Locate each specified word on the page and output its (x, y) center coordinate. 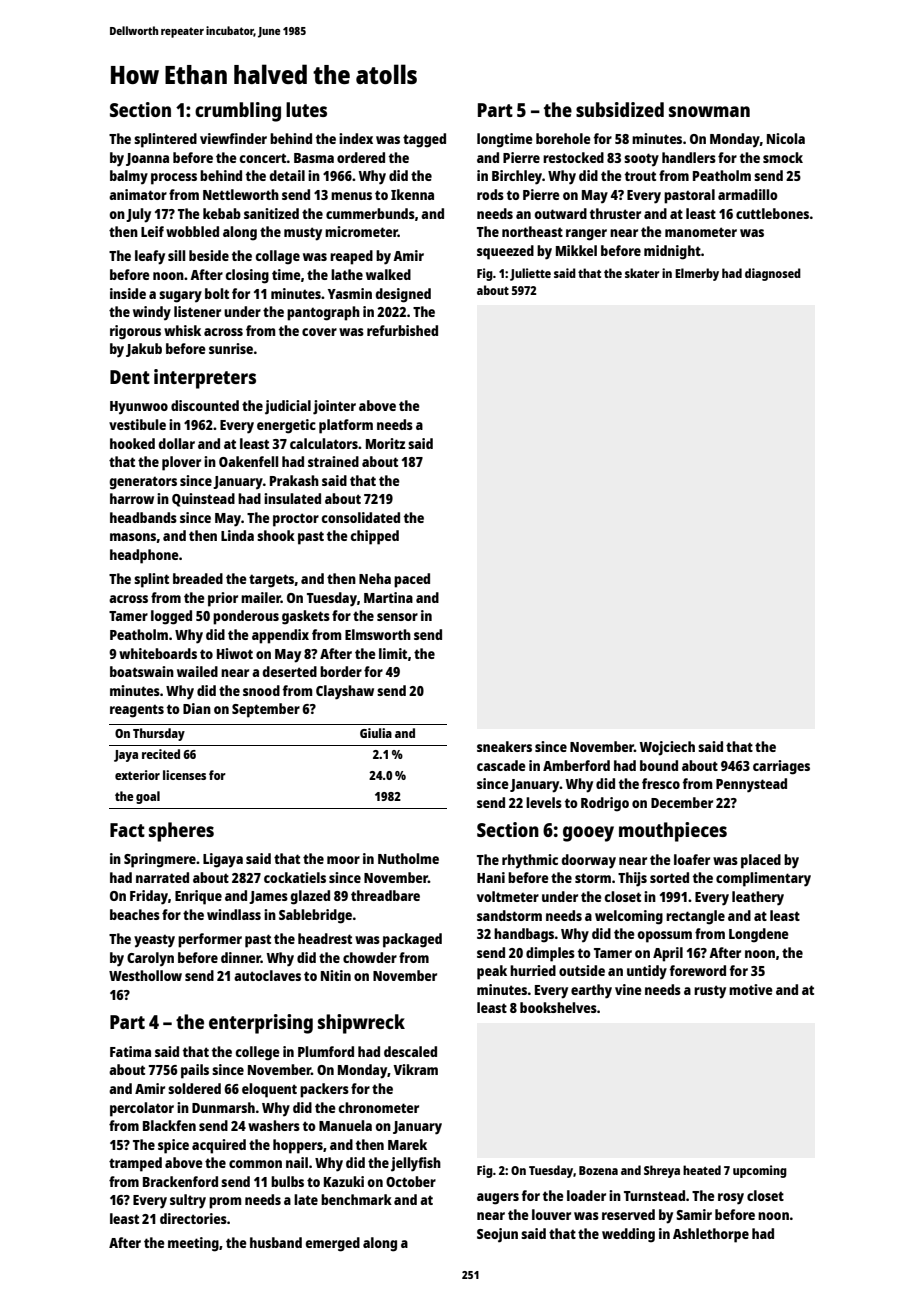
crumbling (238, 112)
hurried (533, 970)
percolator (142, 1109)
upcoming (760, 1171)
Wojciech (667, 748)
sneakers (504, 746)
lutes (306, 109)
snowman (709, 111)
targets (271, 581)
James (268, 897)
